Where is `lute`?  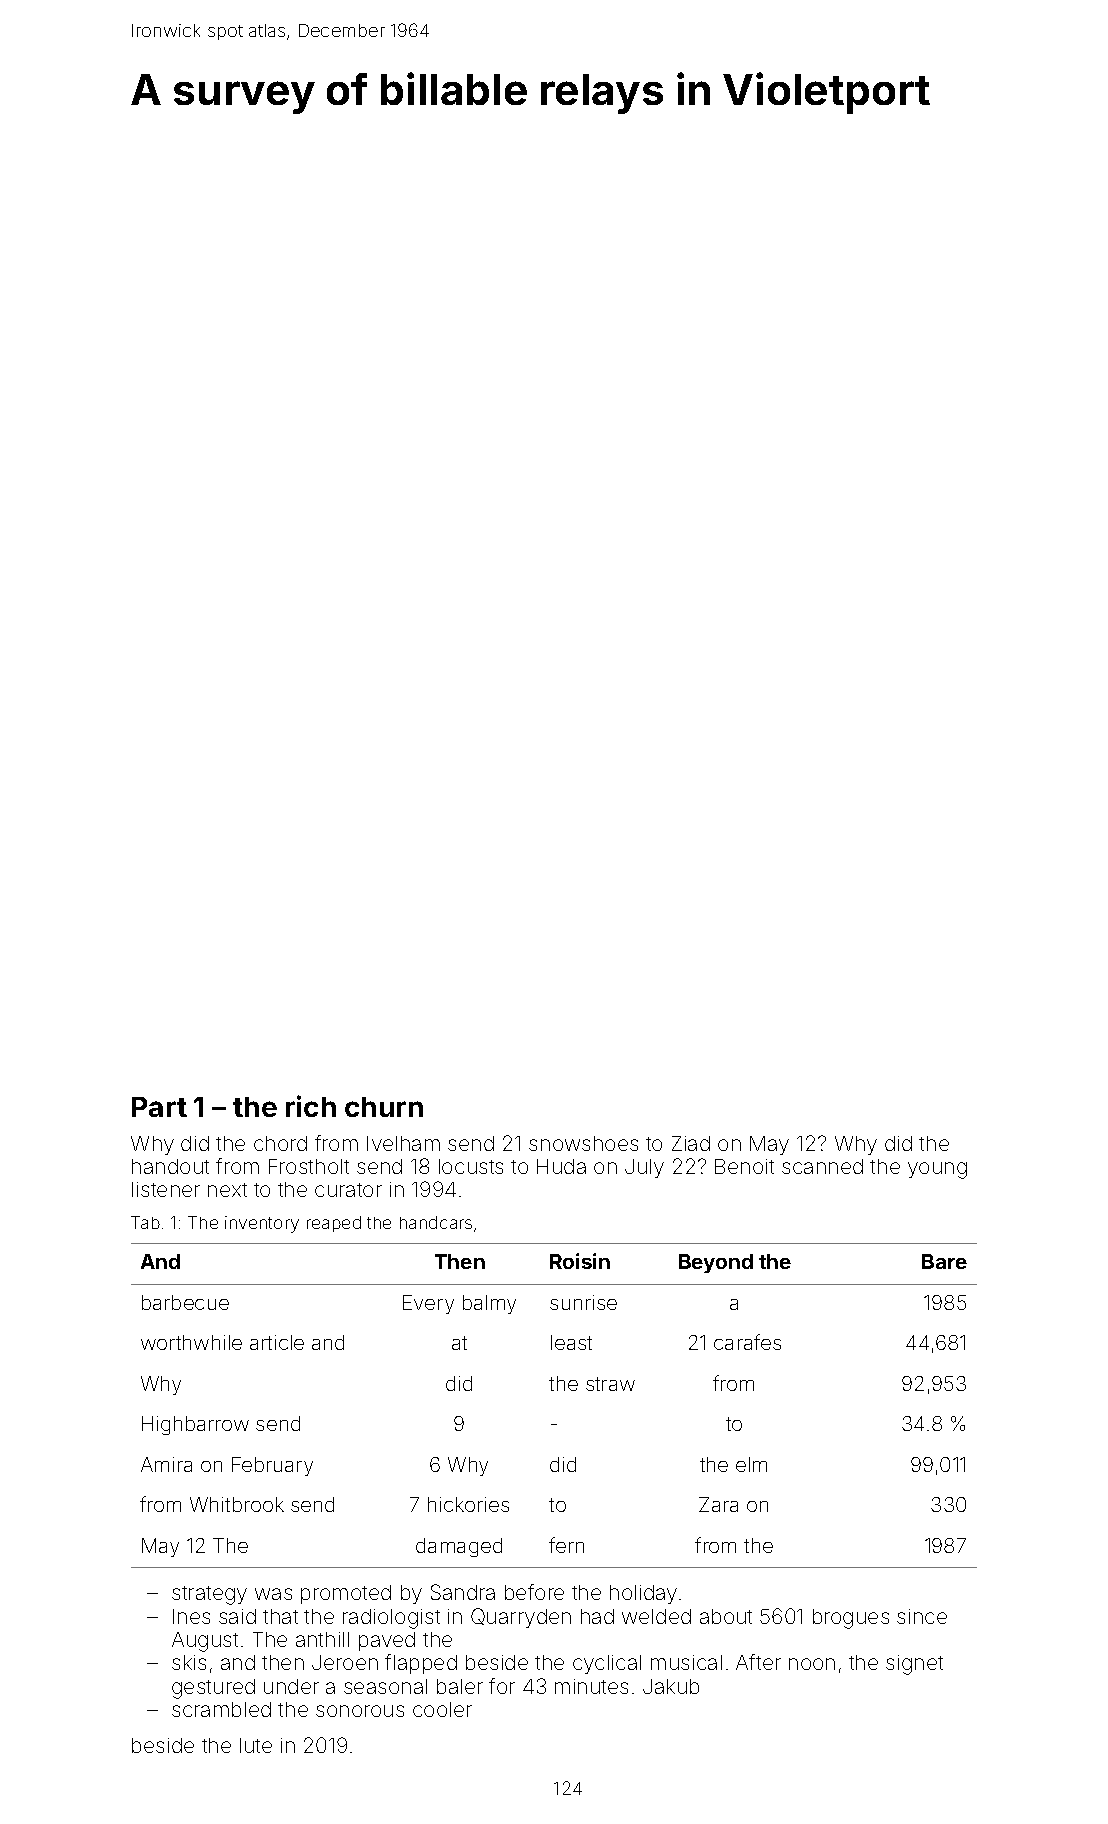
lute is located at coordinates (256, 1745).
